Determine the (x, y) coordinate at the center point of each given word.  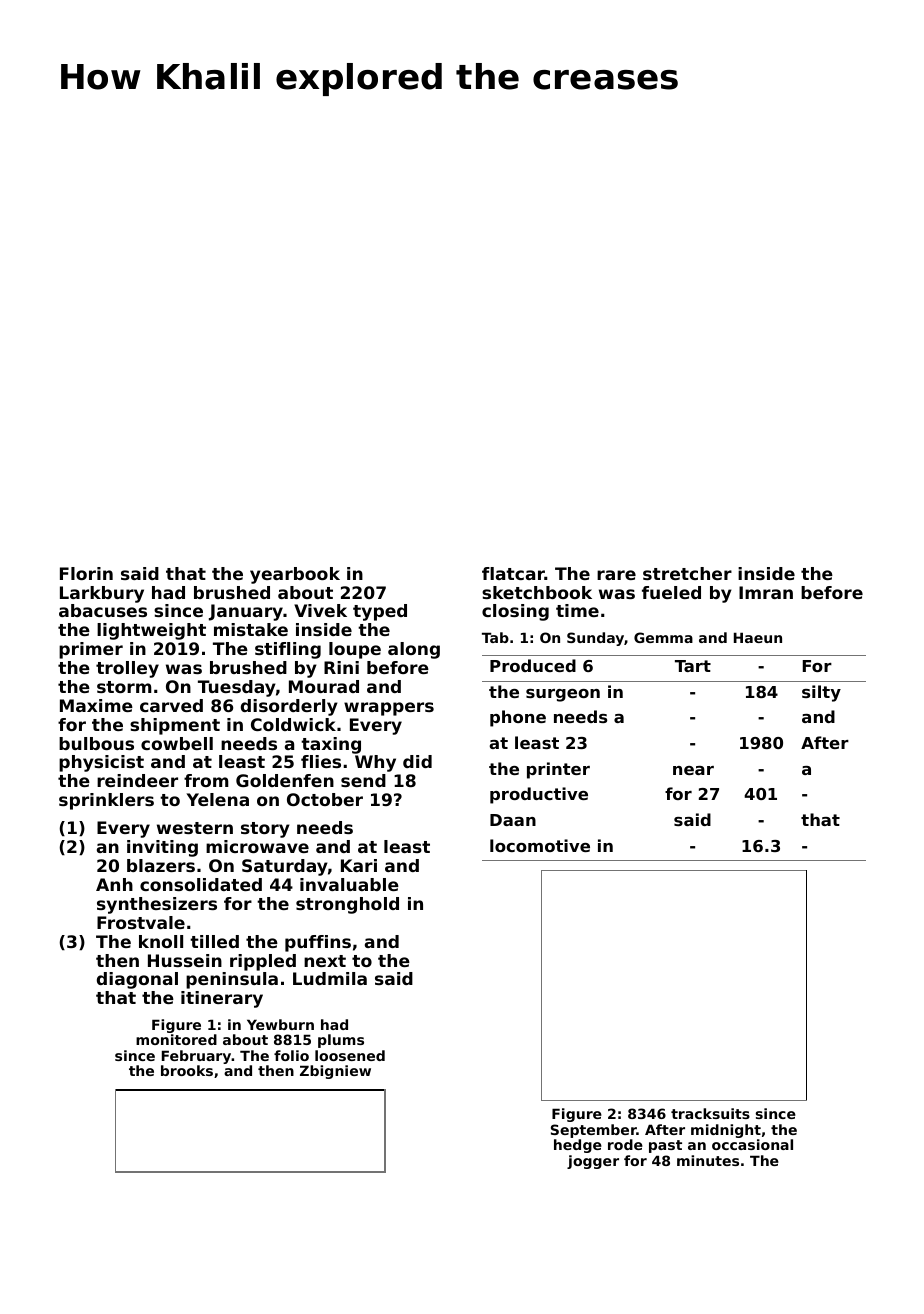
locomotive (540, 845)
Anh (114, 884)
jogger (593, 1162)
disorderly (289, 707)
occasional (752, 1144)
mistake (251, 629)
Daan (513, 820)
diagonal (137, 980)
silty (821, 693)
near (693, 770)
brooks (187, 1070)
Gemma (663, 637)
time (577, 610)
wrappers (389, 709)
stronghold (347, 905)
